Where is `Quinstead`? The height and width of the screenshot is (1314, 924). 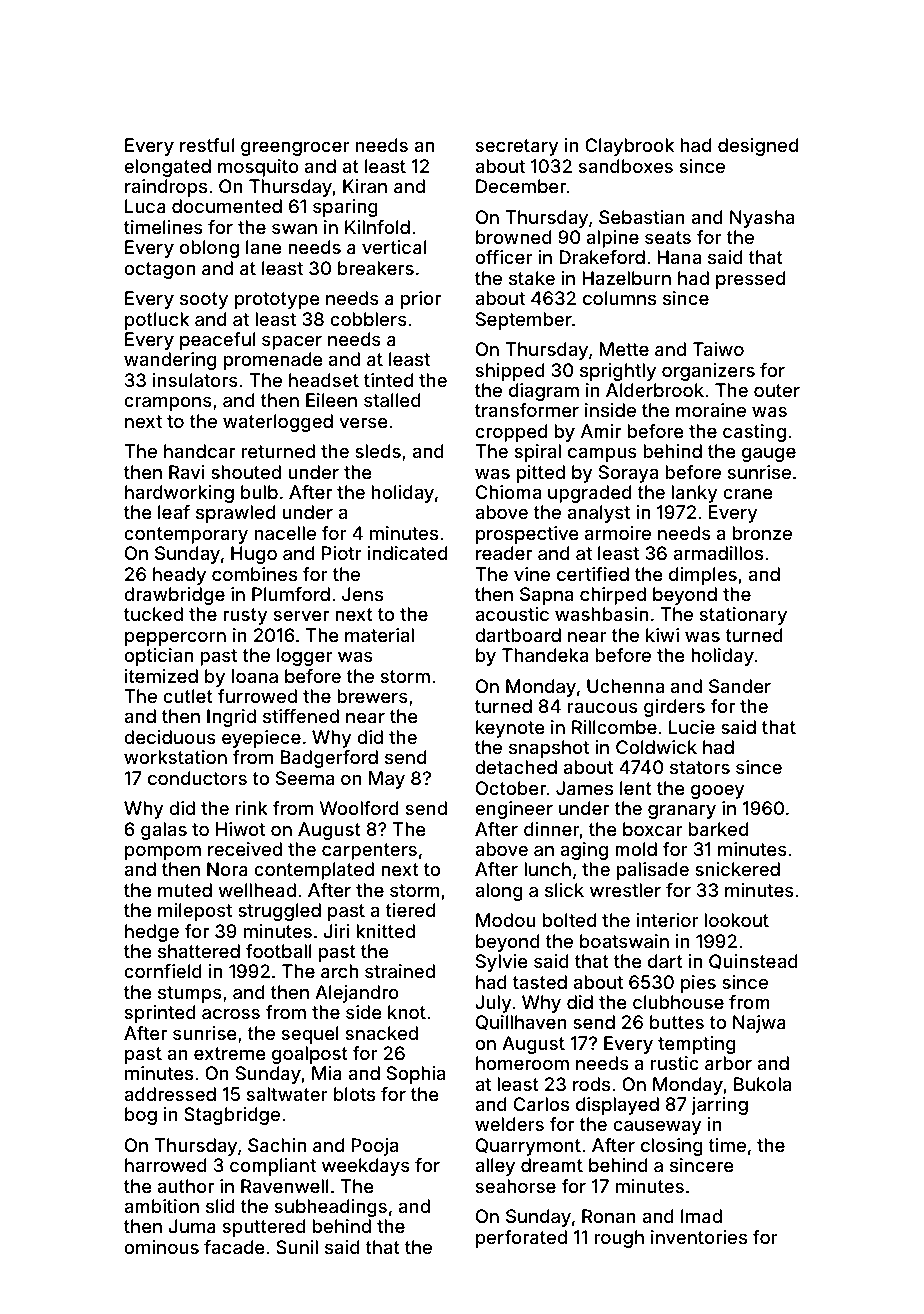 Quinstead is located at coordinates (753, 961).
